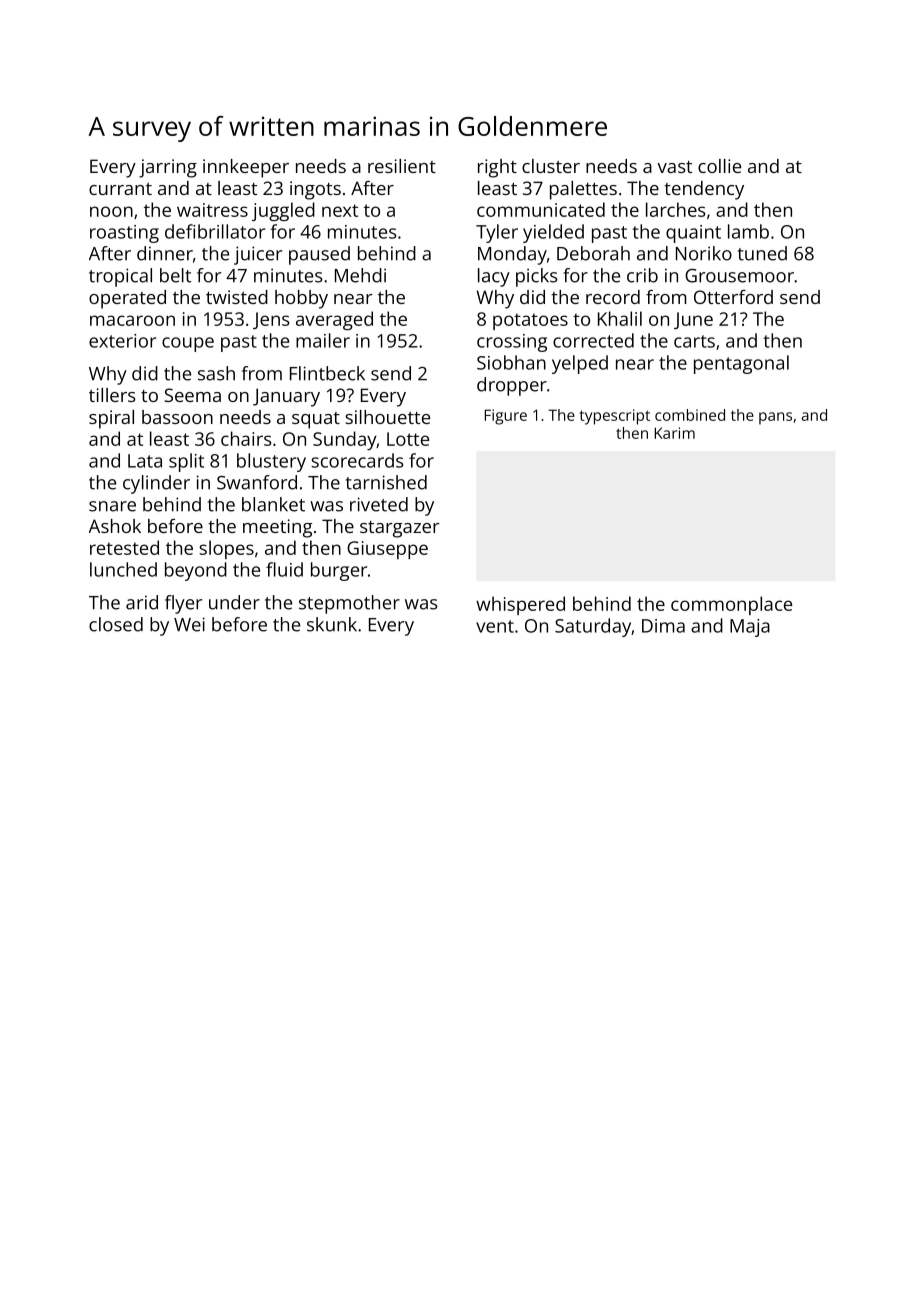  Describe the element at coordinates (234, 602) in the screenshot. I see `under` at that location.
